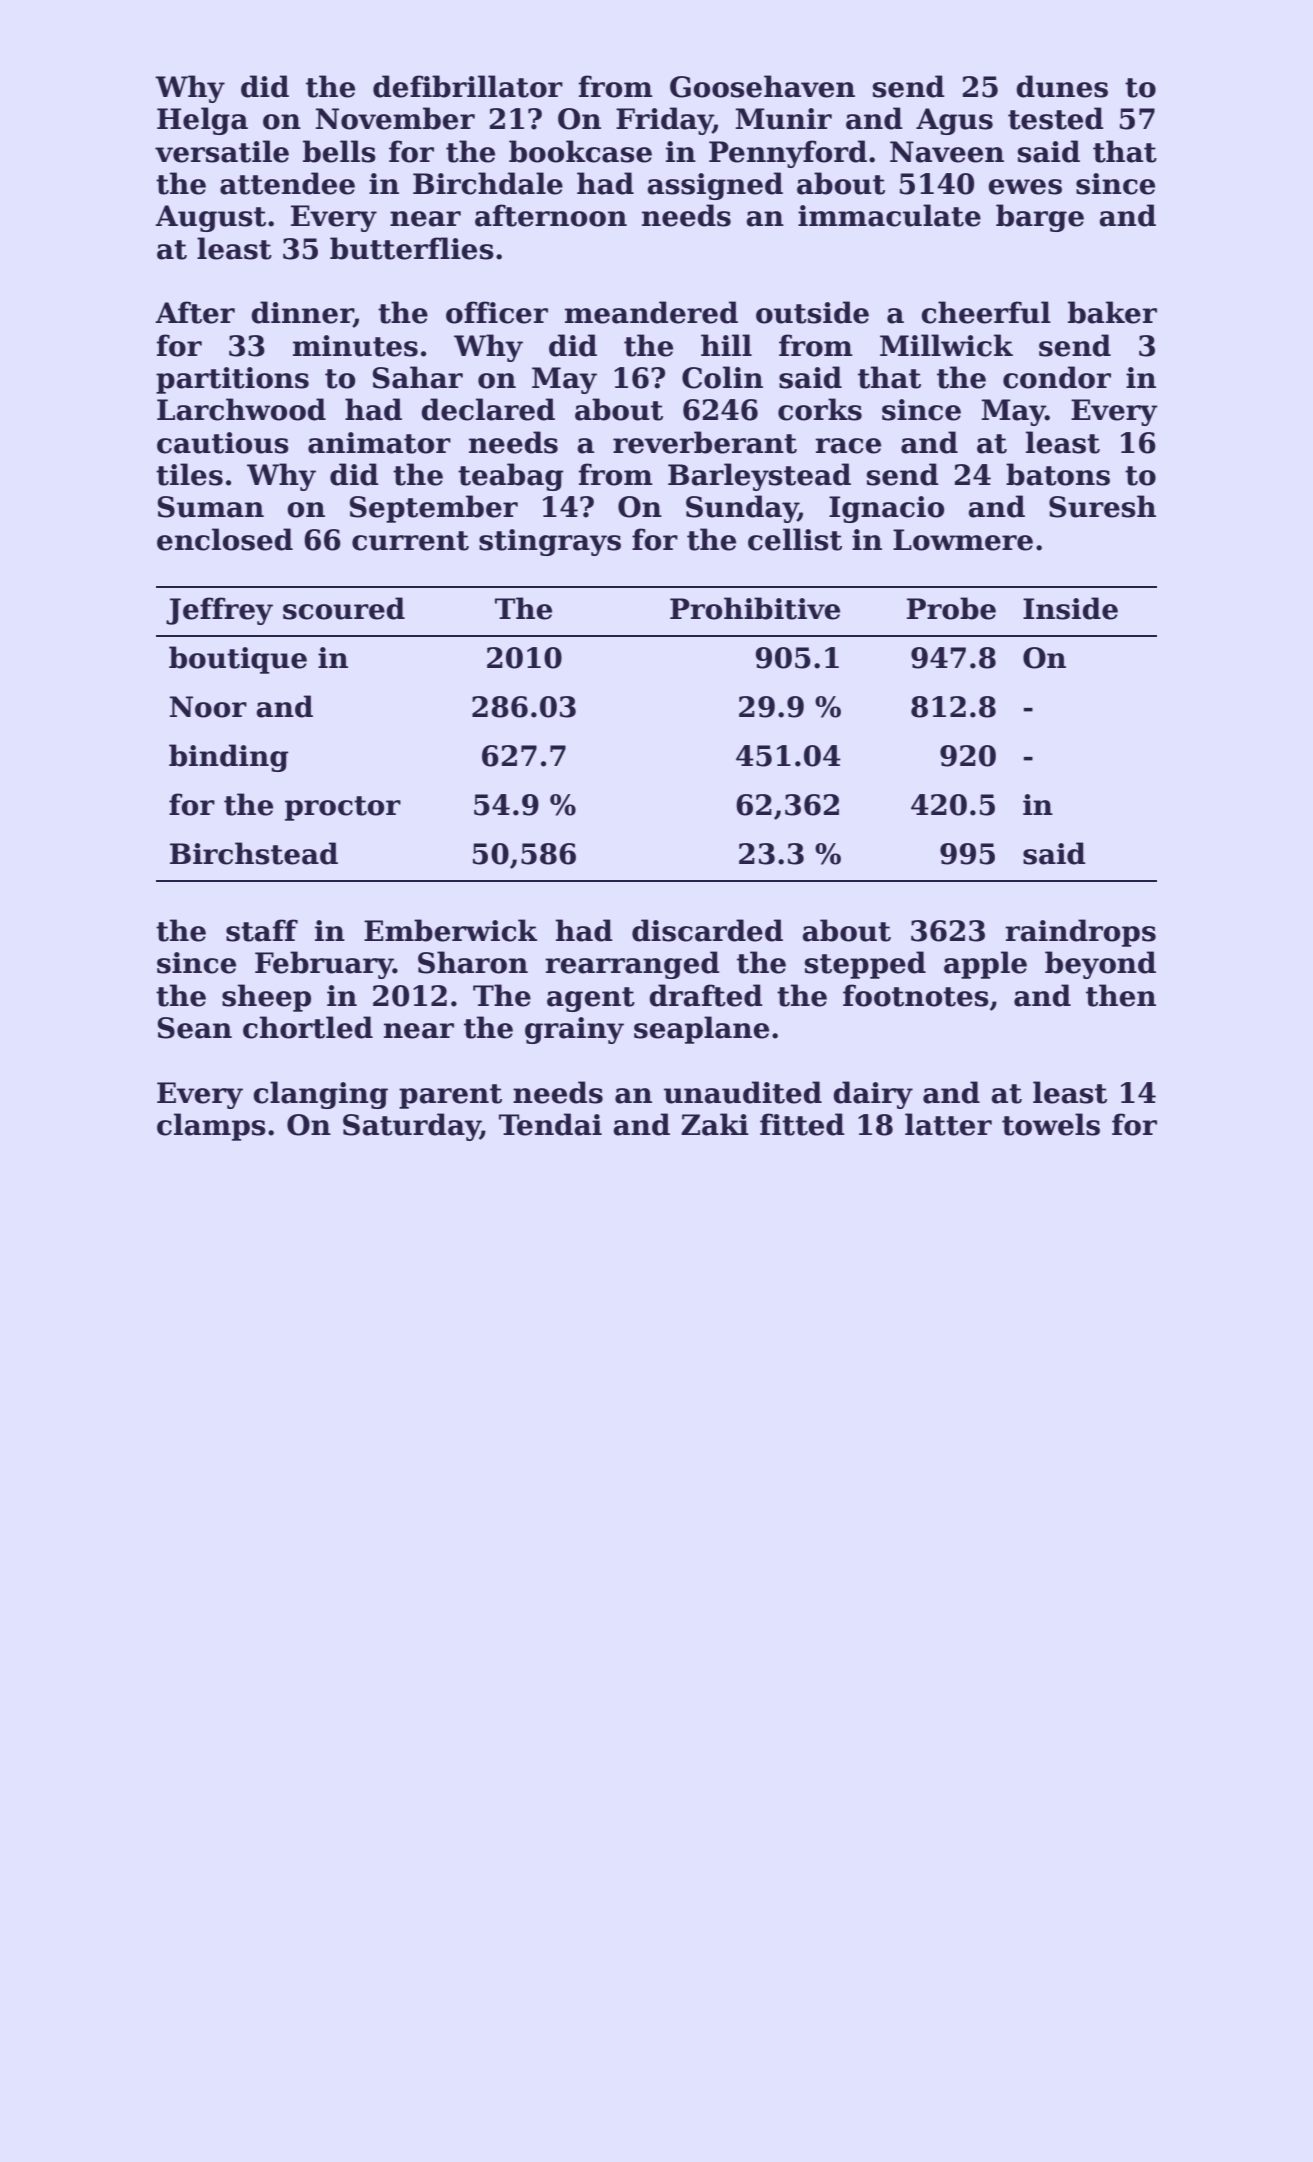 The width and height of the page is (1313, 2162). Describe the element at coordinates (886, 509) in the page. I see `Ignacio` at that location.
